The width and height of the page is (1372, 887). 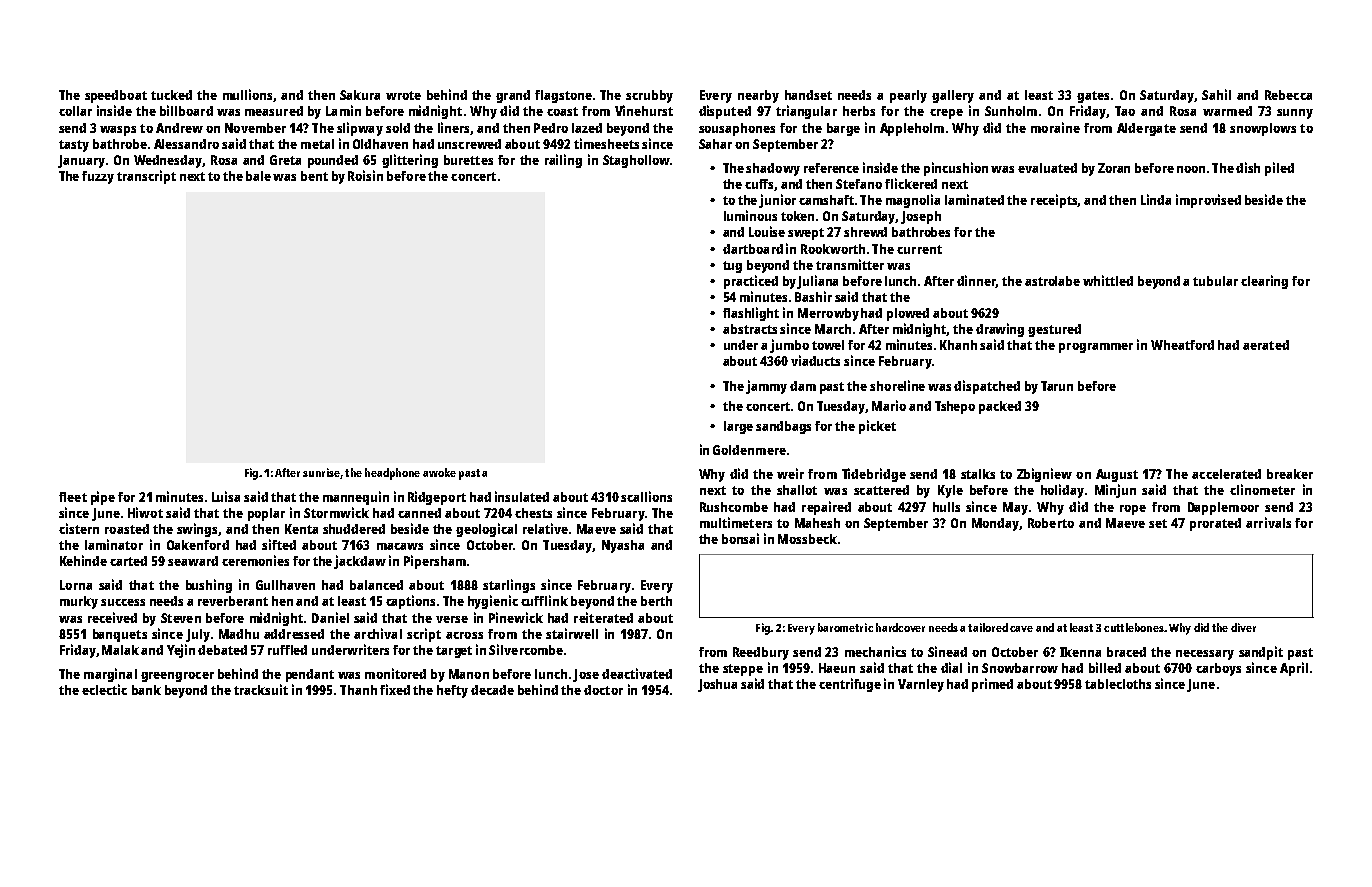 What do you see at coordinates (1108, 280) in the page?
I see `whittled` at bounding box center [1108, 280].
